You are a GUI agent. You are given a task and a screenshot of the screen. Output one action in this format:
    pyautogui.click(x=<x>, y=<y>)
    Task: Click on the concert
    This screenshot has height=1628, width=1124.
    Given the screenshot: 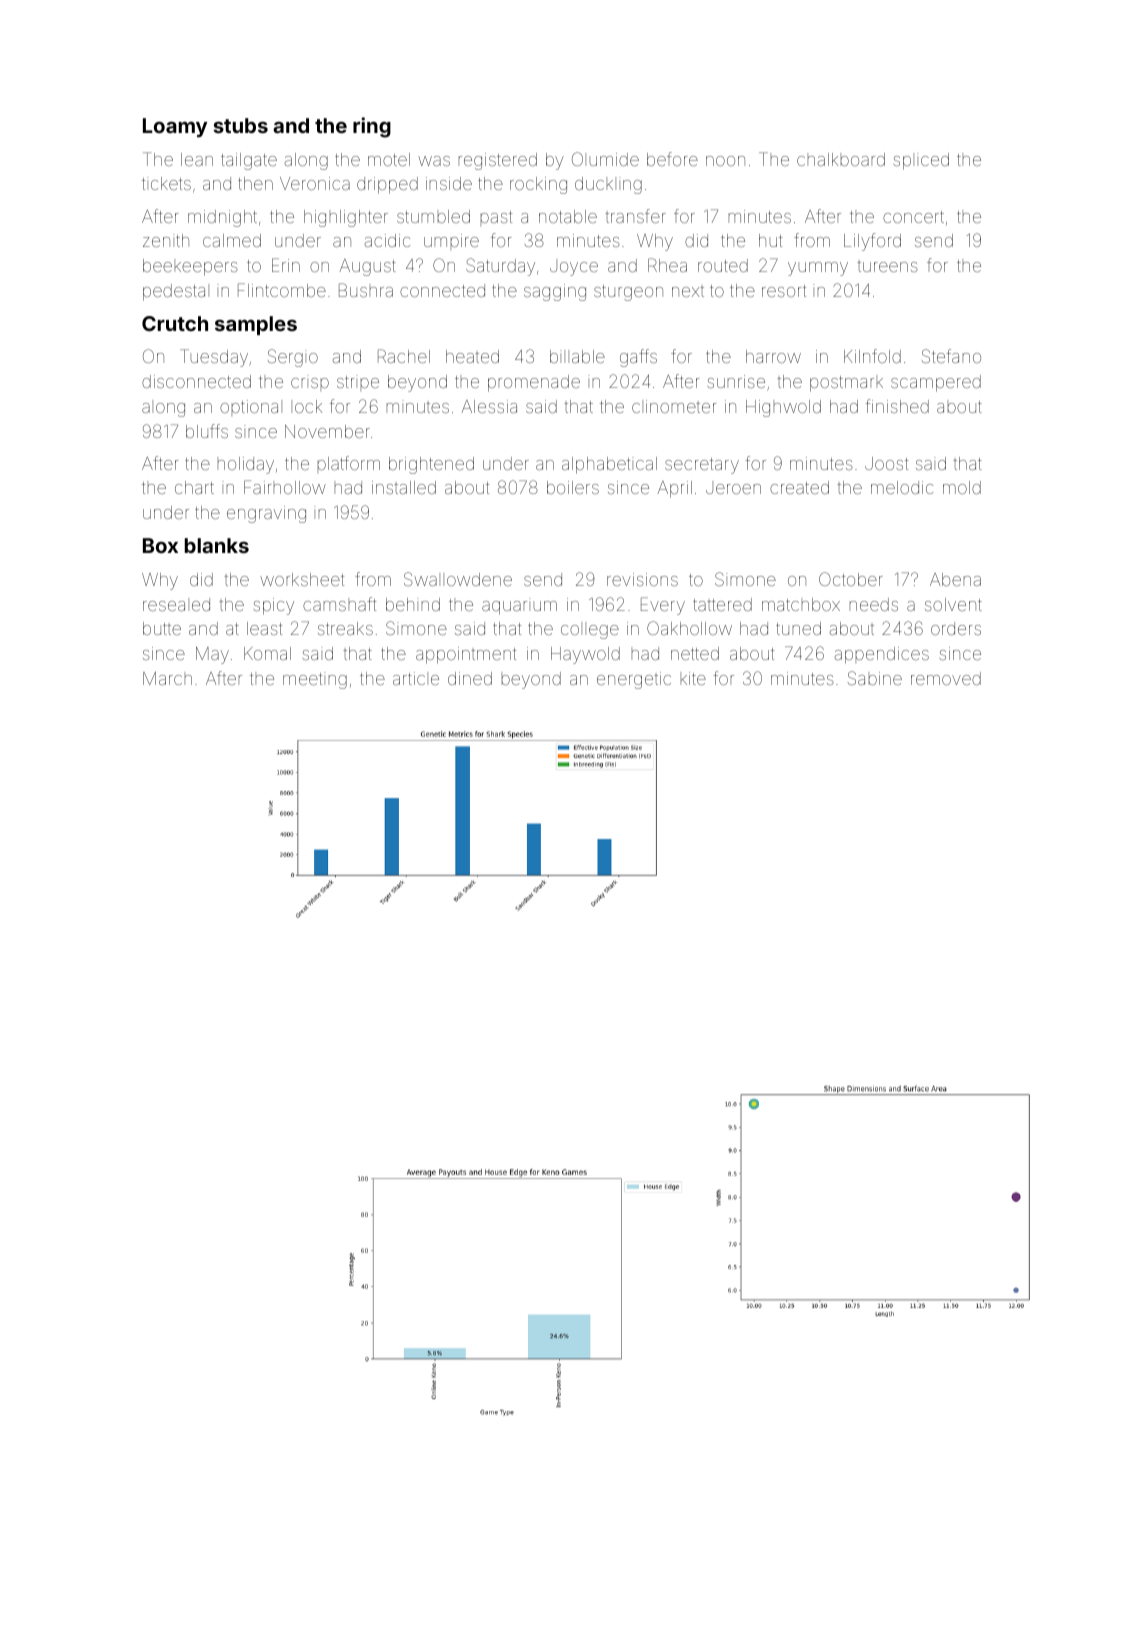 What is the action you would take?
    pyautogui.click(x=913, y=217)
